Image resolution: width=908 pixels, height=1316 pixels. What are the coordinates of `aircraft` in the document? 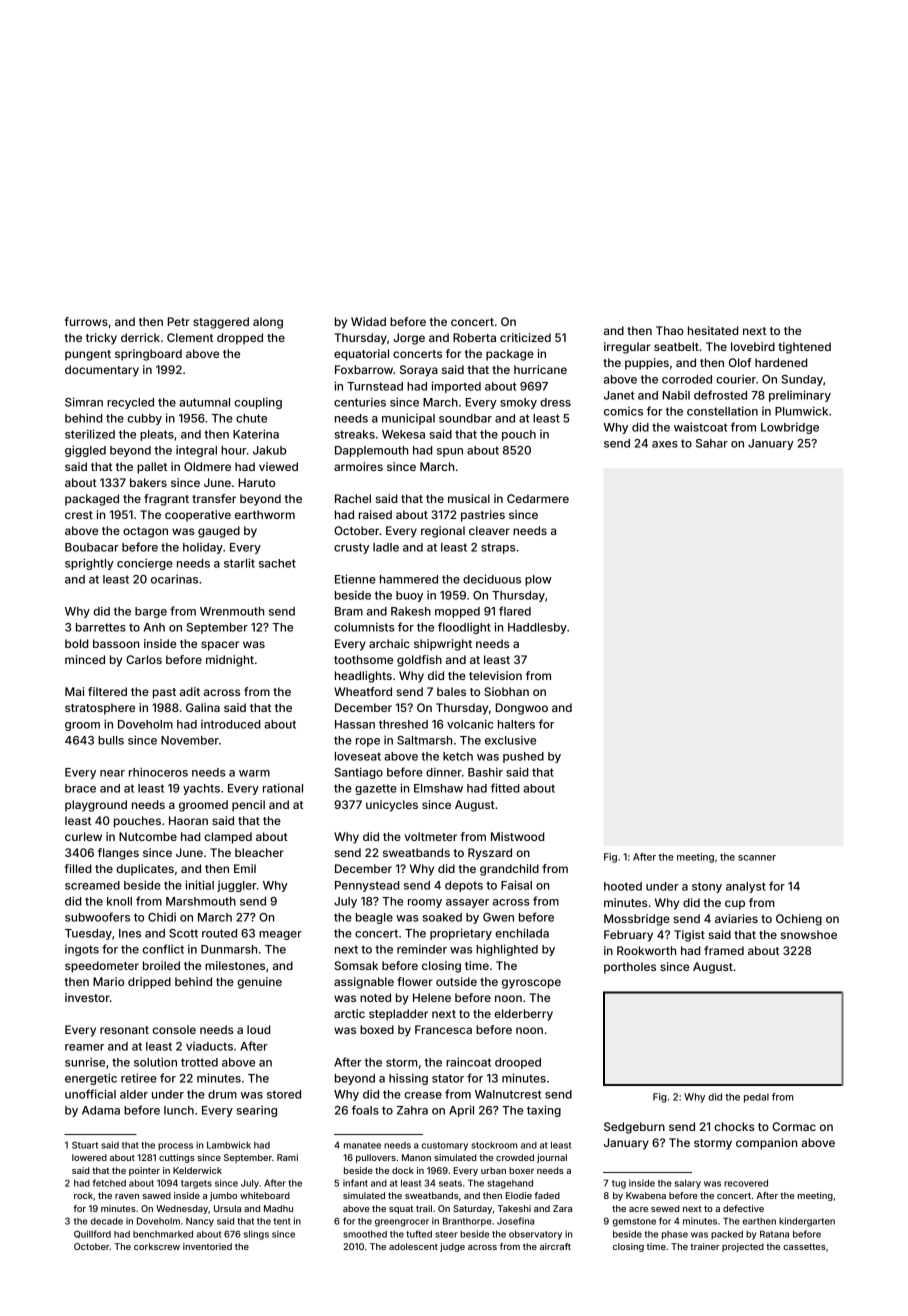 It's located at (555, 1246).
